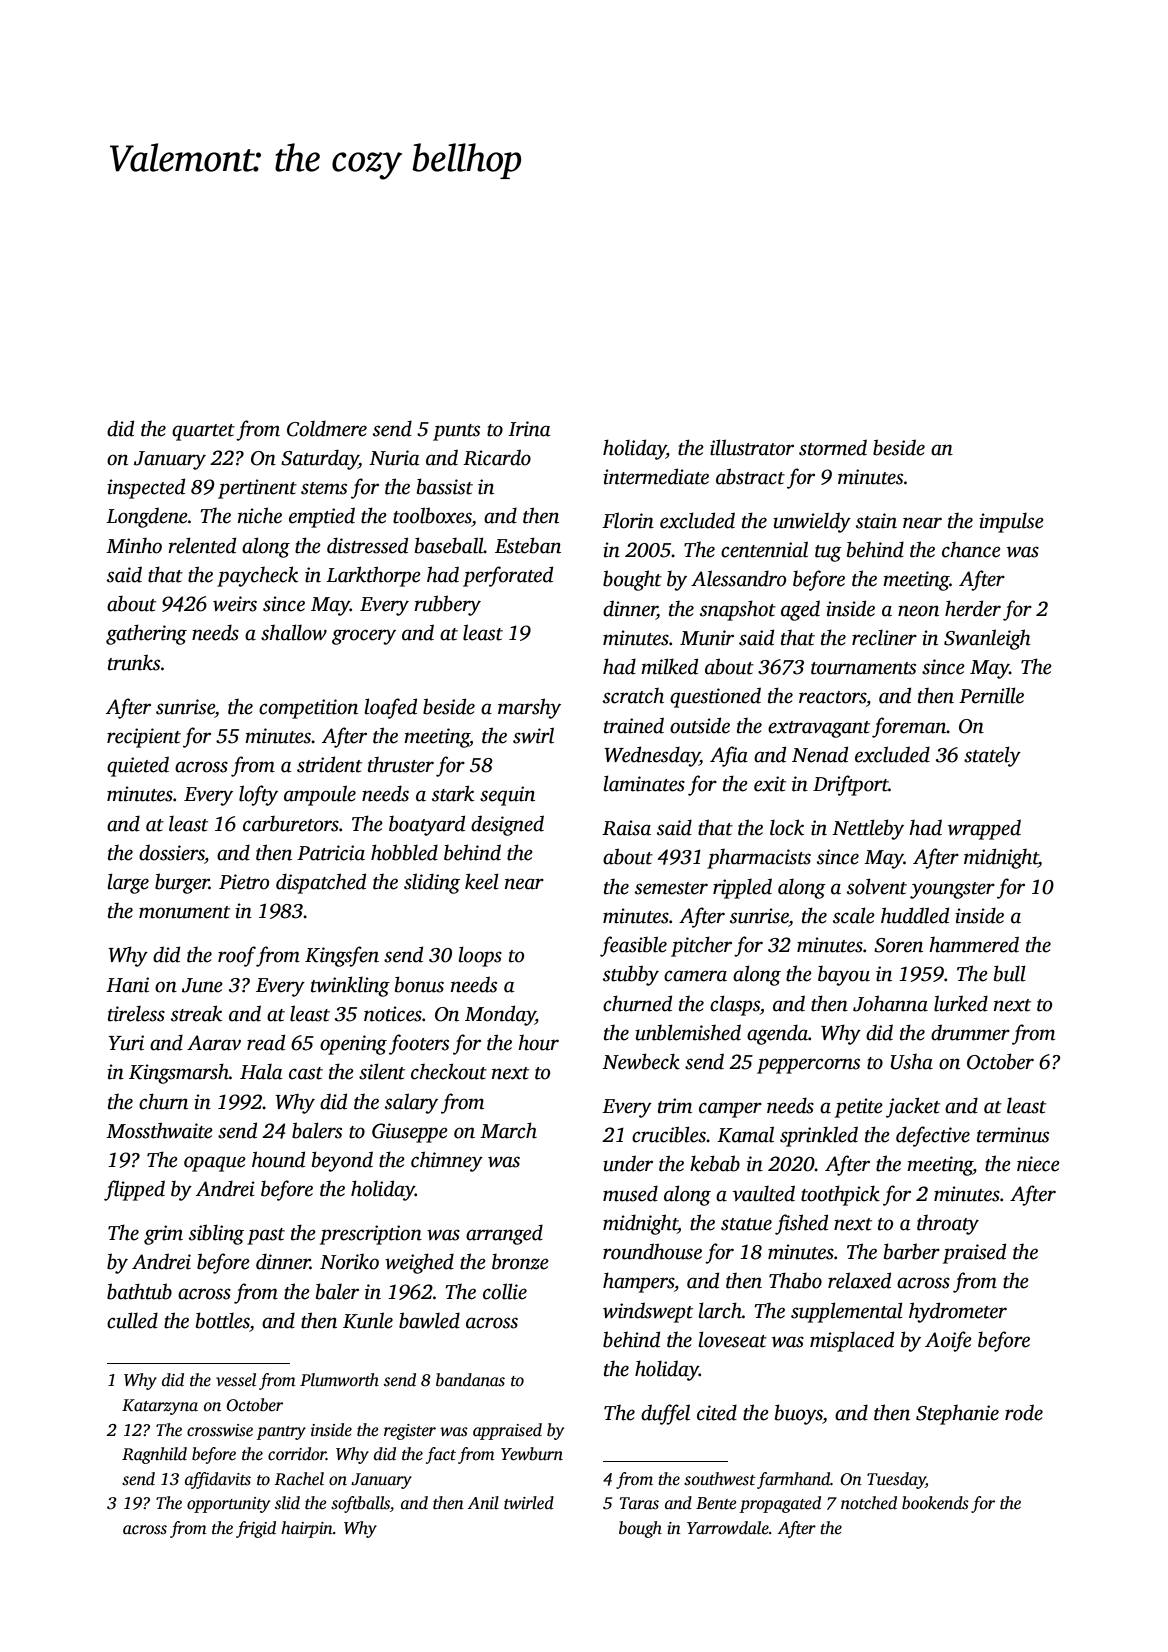 Image resolution: width=1168 pixels, height=1652 pixels. I want to click on Anil, so click(483, 1502).
